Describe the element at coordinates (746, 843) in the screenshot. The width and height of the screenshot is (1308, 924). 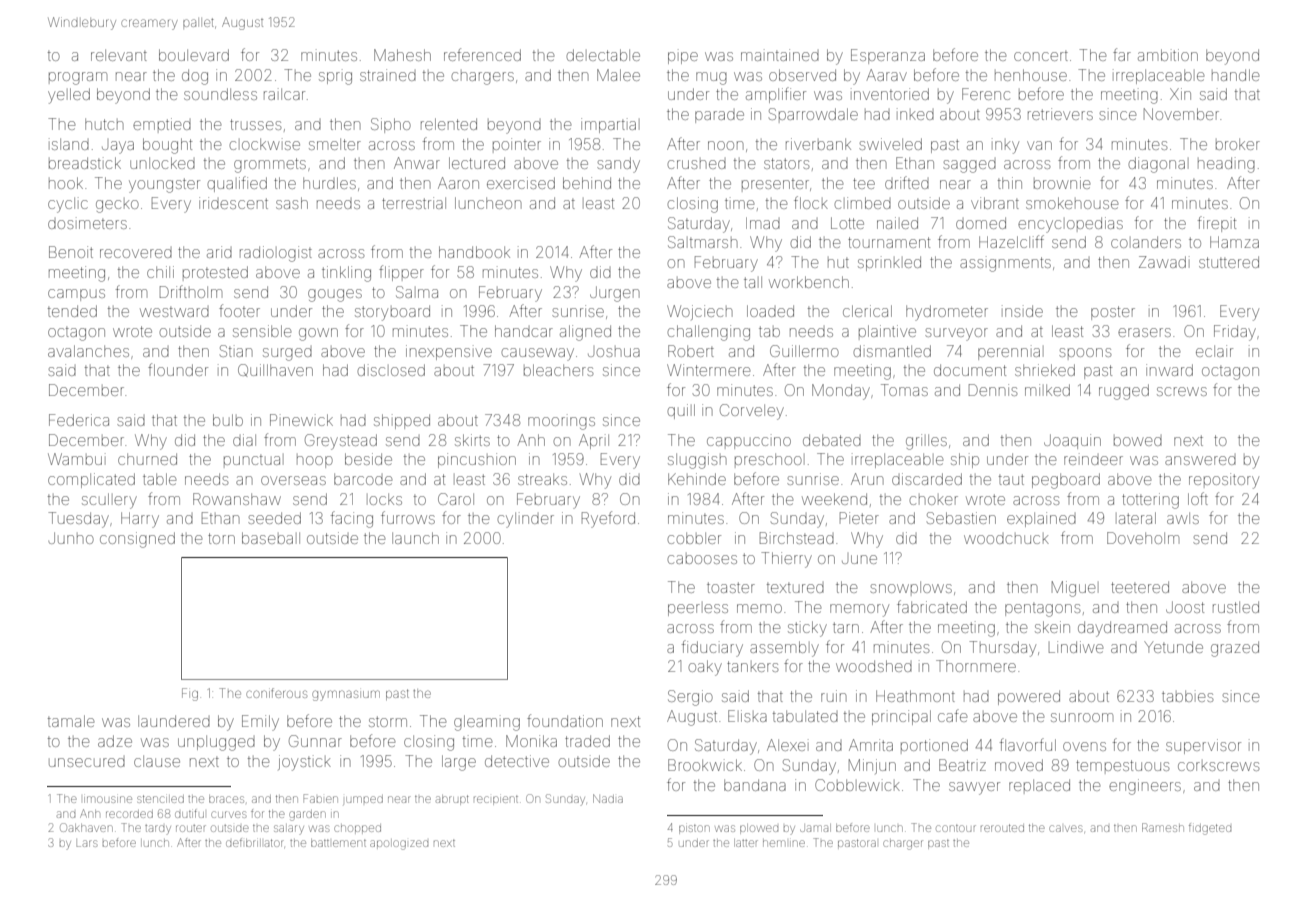
I see `latter` at that location.
